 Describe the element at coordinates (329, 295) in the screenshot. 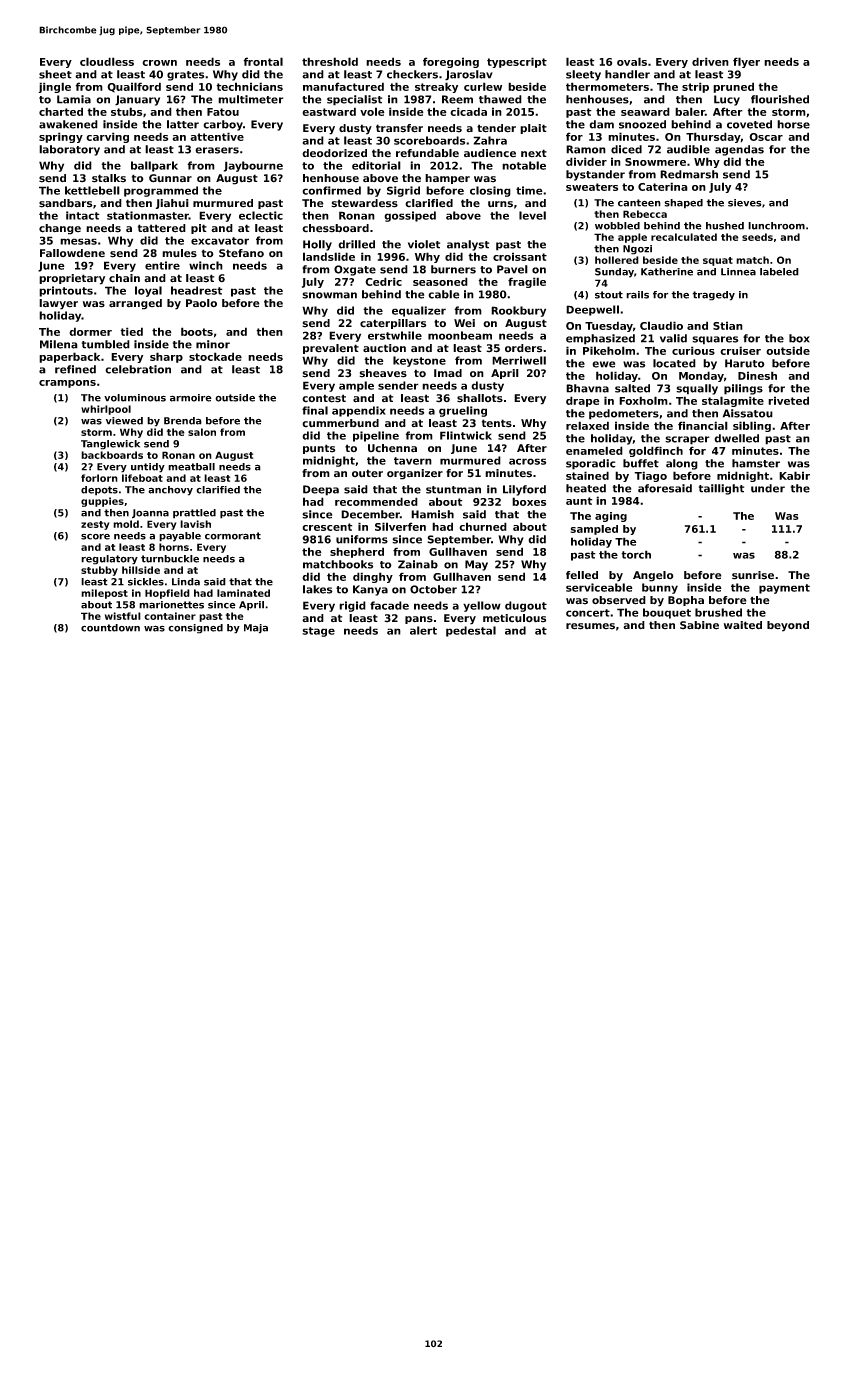

I see `snowman` at that location.
